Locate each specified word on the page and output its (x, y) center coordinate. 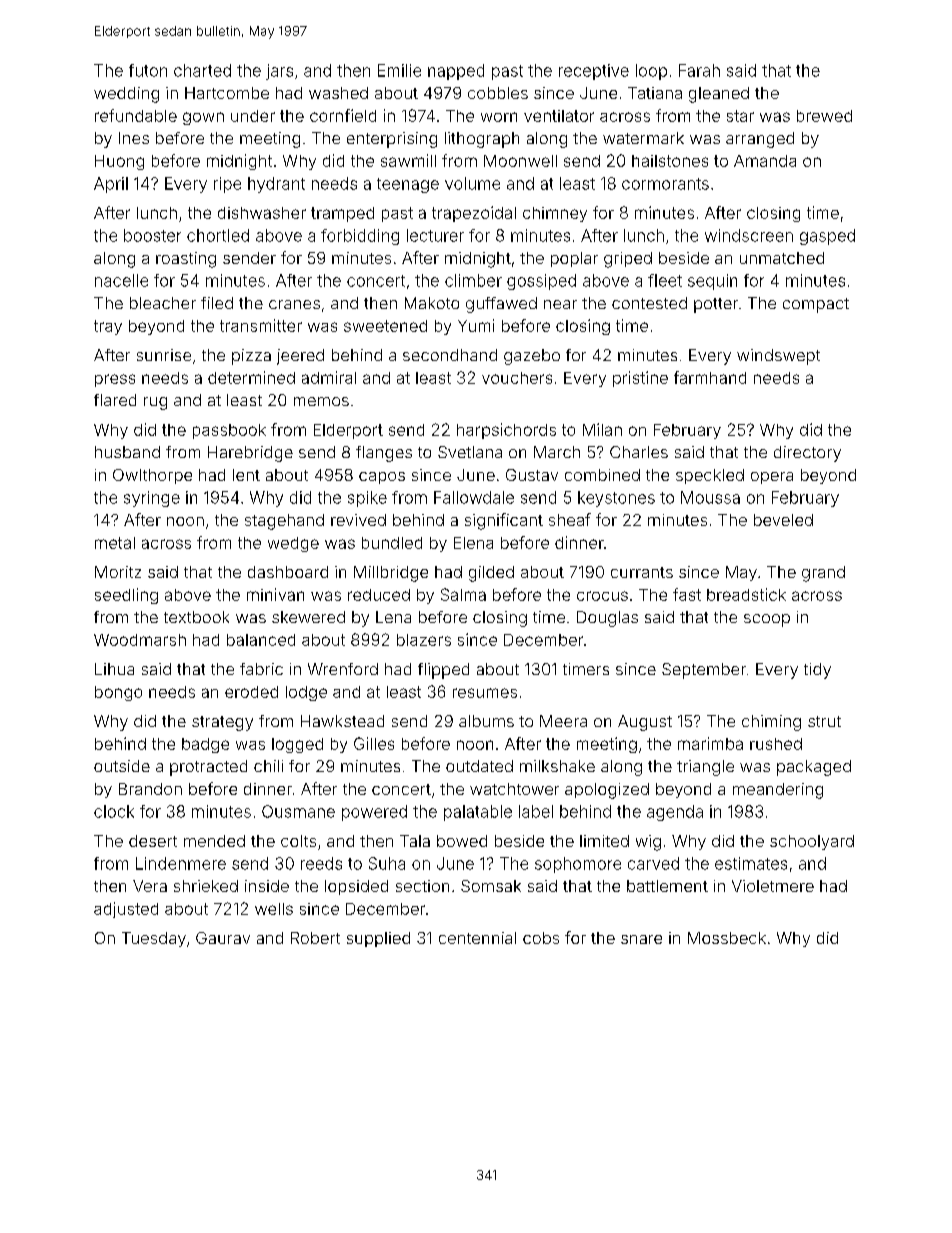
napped (456, 72)
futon (148, 70)
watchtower (514, 789)
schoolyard (812, 842)
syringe (152, 499)
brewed (824, 116)
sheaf (570, 519)
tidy (817, 671)
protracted (208, 768)
